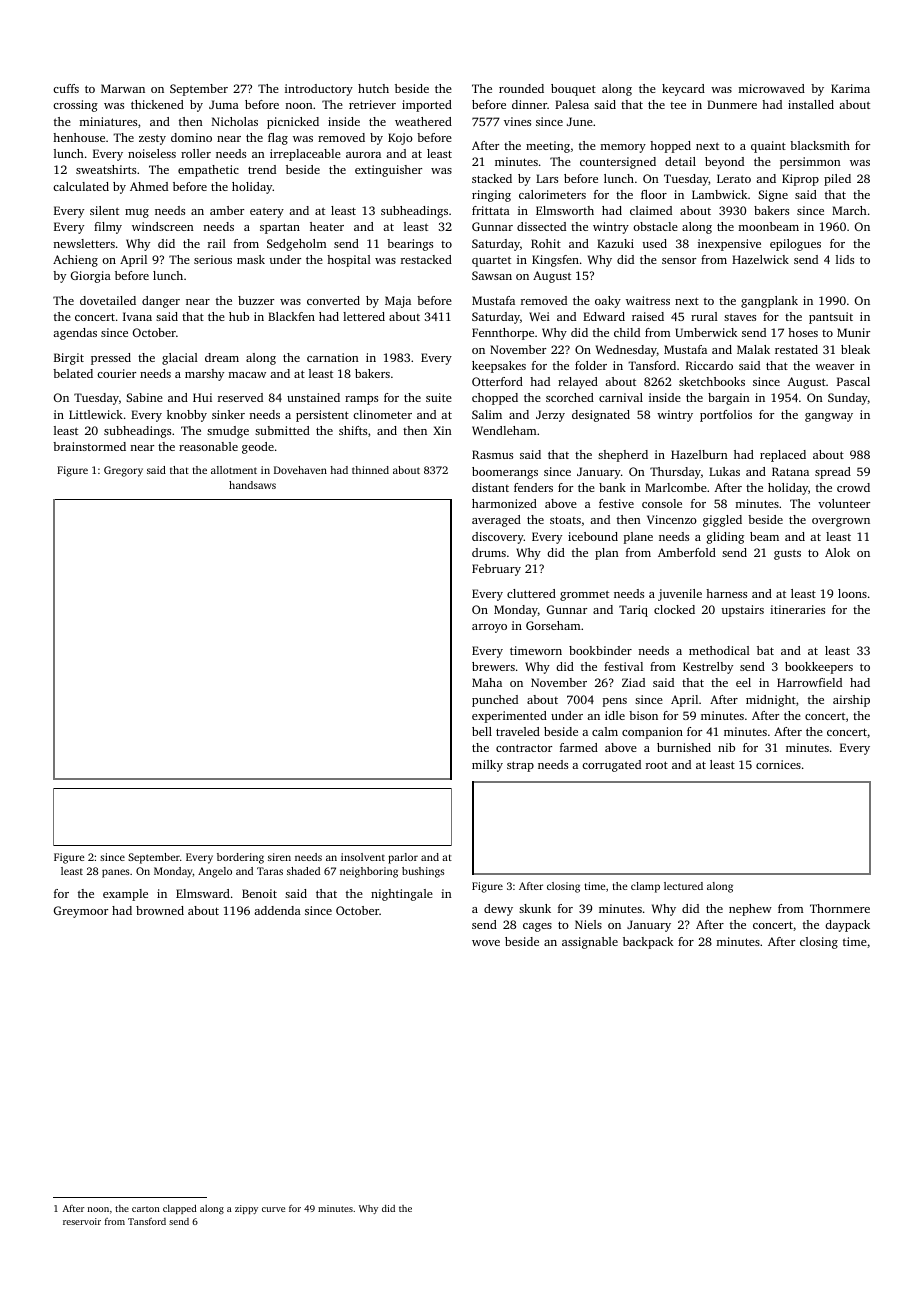 This page has width=924, height=1308. I want to click on Angelo, so click(215, 872).
